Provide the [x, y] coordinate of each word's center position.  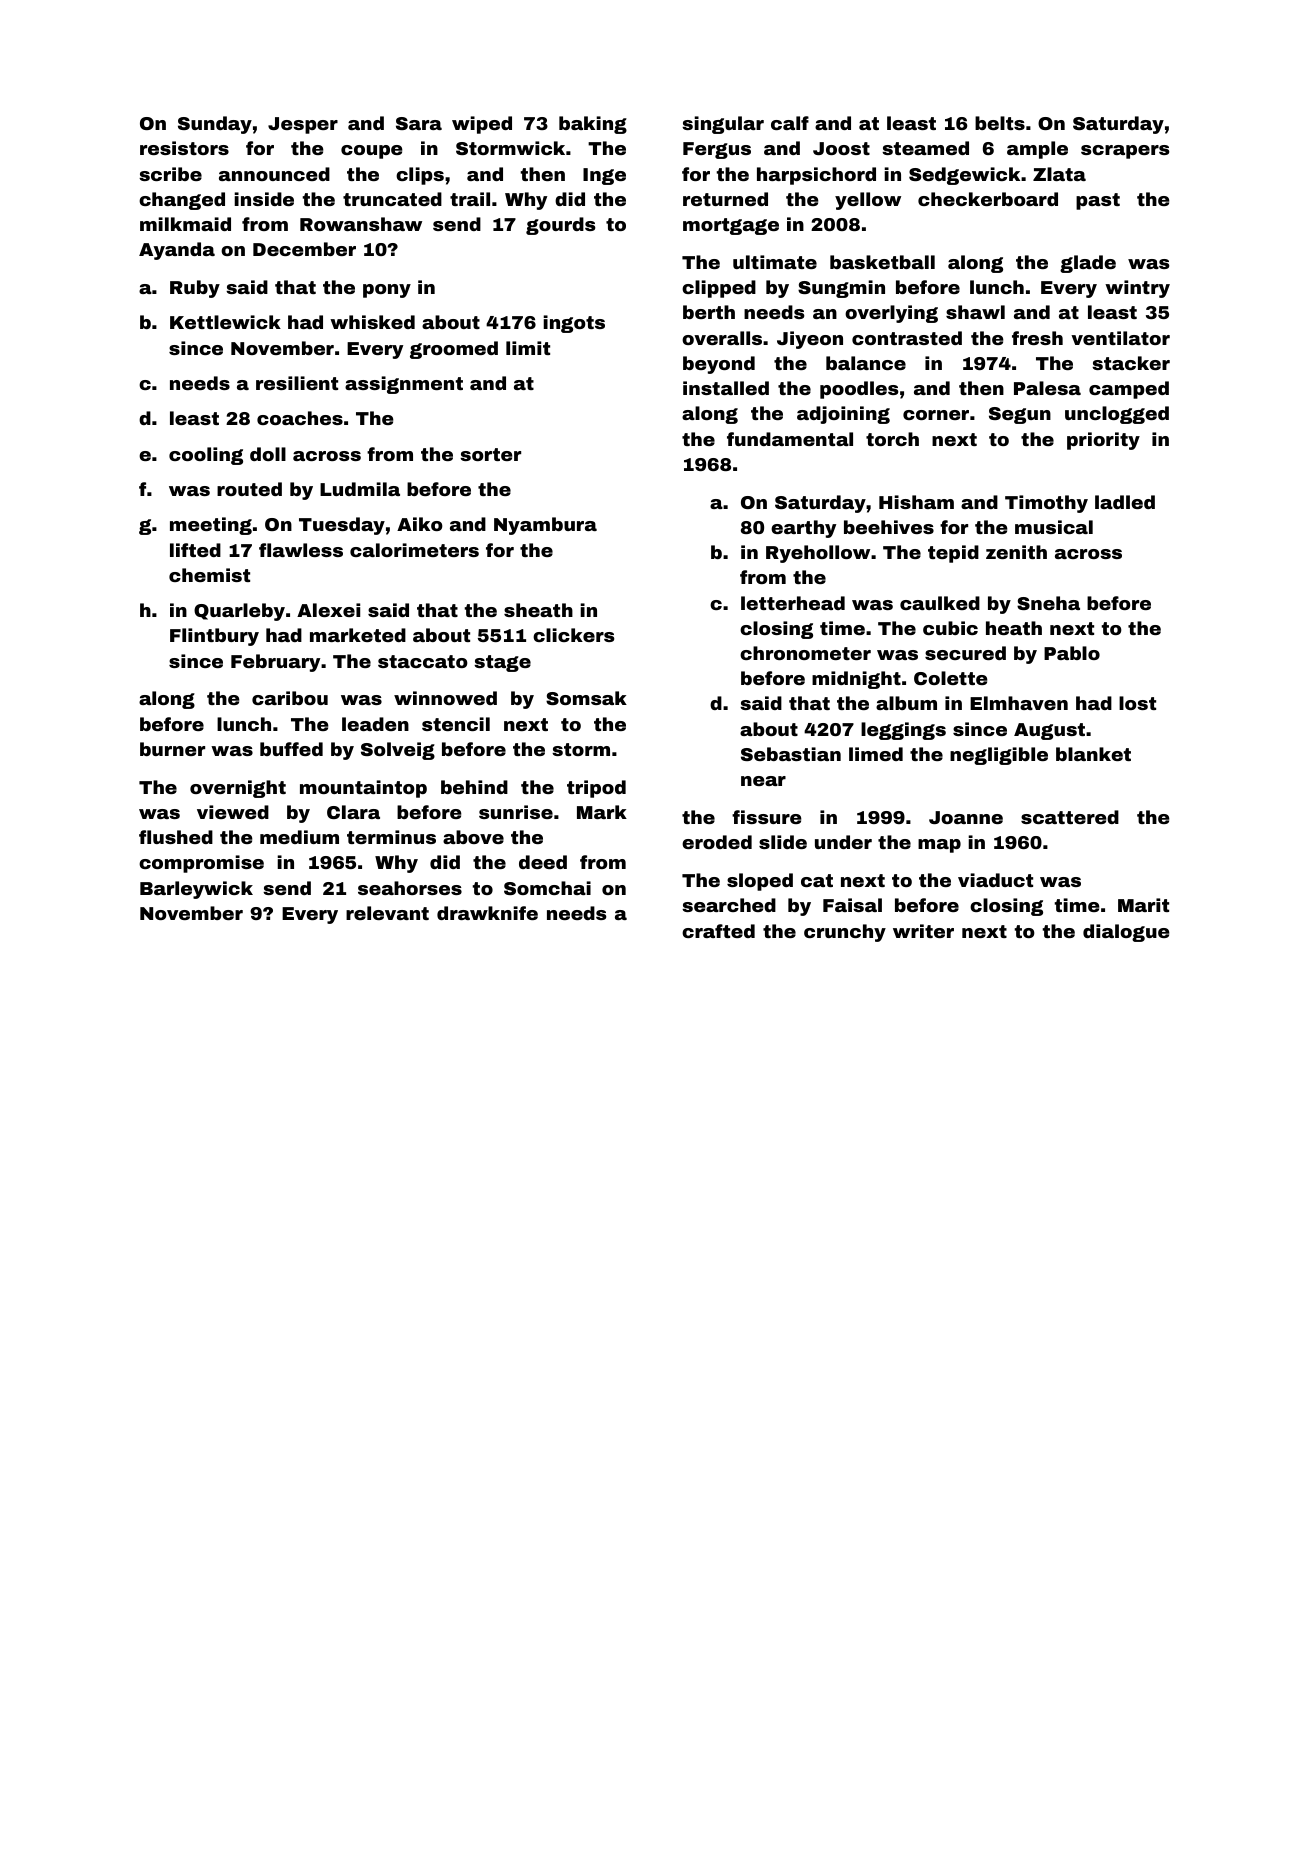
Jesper [303, 125]
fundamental [790, 439]
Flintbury [214, 637]
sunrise [516, 812]
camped [1129, 390]
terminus [391, 837]
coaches [300, 418]
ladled [1125, 502]
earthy [803, 529]
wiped [482, 125]
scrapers [1125, 152]
